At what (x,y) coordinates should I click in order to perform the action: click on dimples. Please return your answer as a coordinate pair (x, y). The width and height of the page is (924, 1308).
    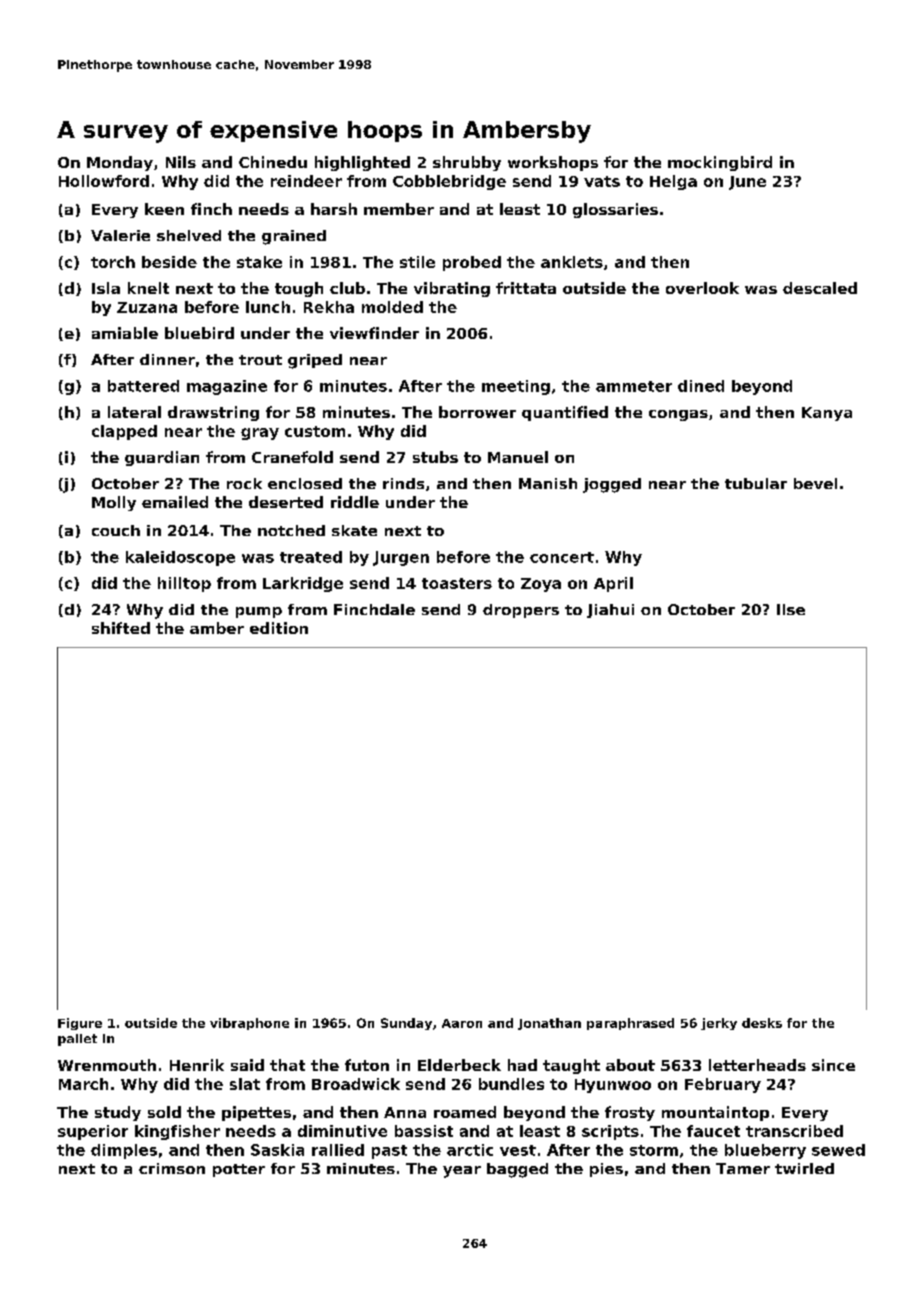
    Looking at the image, I should click on (124, 1151).
